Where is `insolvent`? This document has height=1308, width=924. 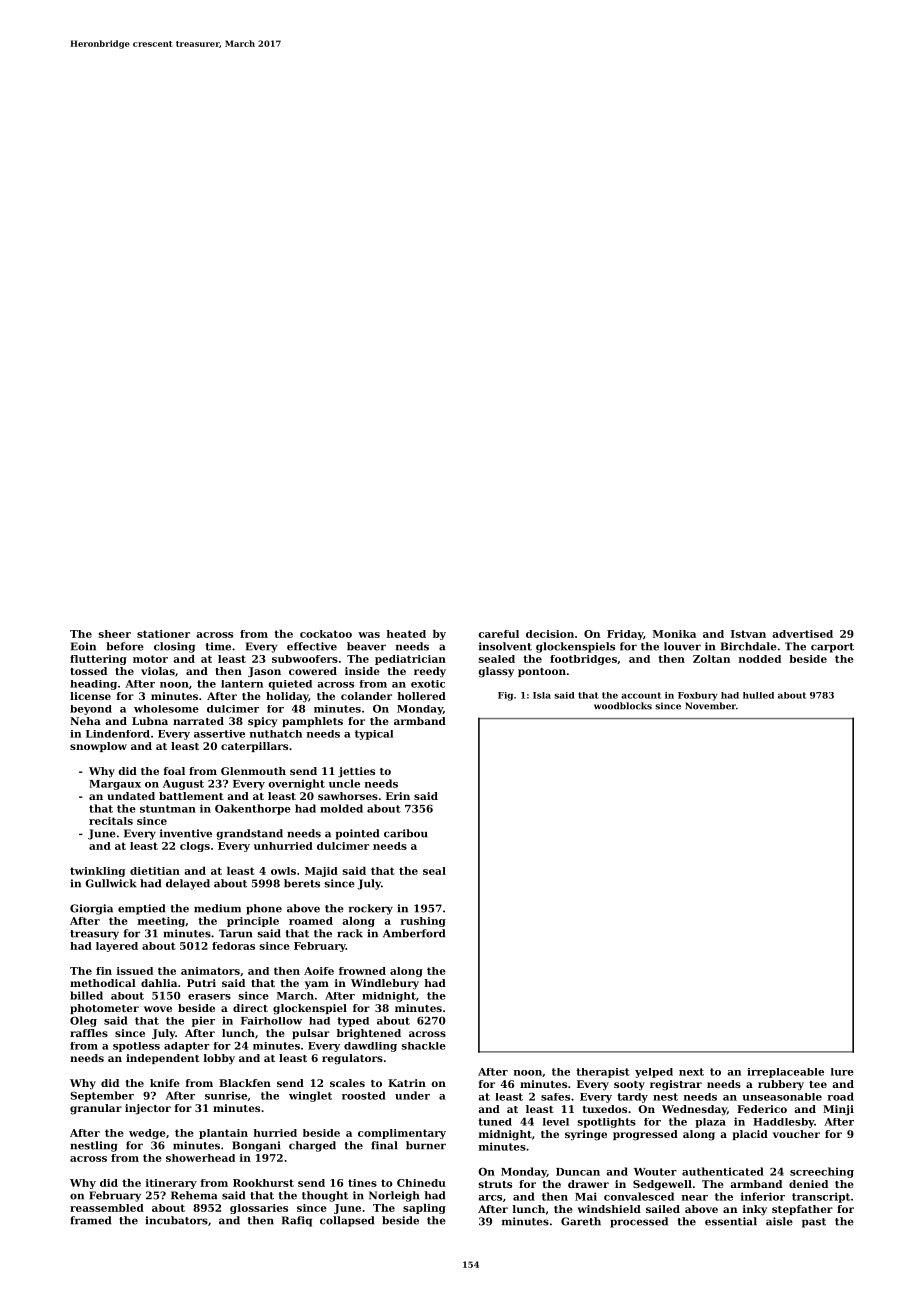 insolvent is located at coordinates (505, 646).
